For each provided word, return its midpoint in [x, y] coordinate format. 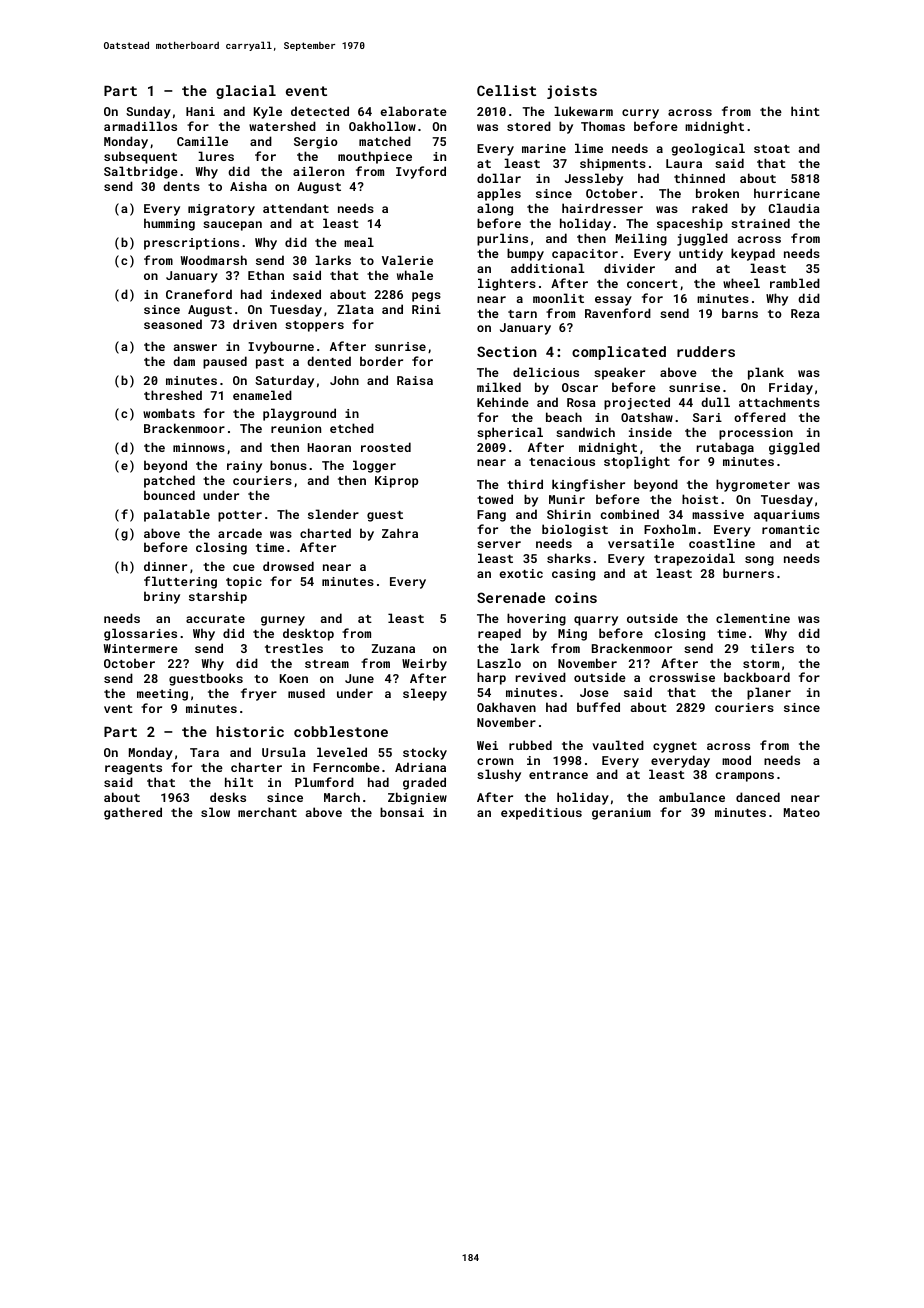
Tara [204, 752]
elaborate [413, 111]
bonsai [402, 812]
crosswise [682, 677]
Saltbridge [141, 172]
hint [805, 111]
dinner [165, 566]
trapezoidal [694, 559]
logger [374, 466]
